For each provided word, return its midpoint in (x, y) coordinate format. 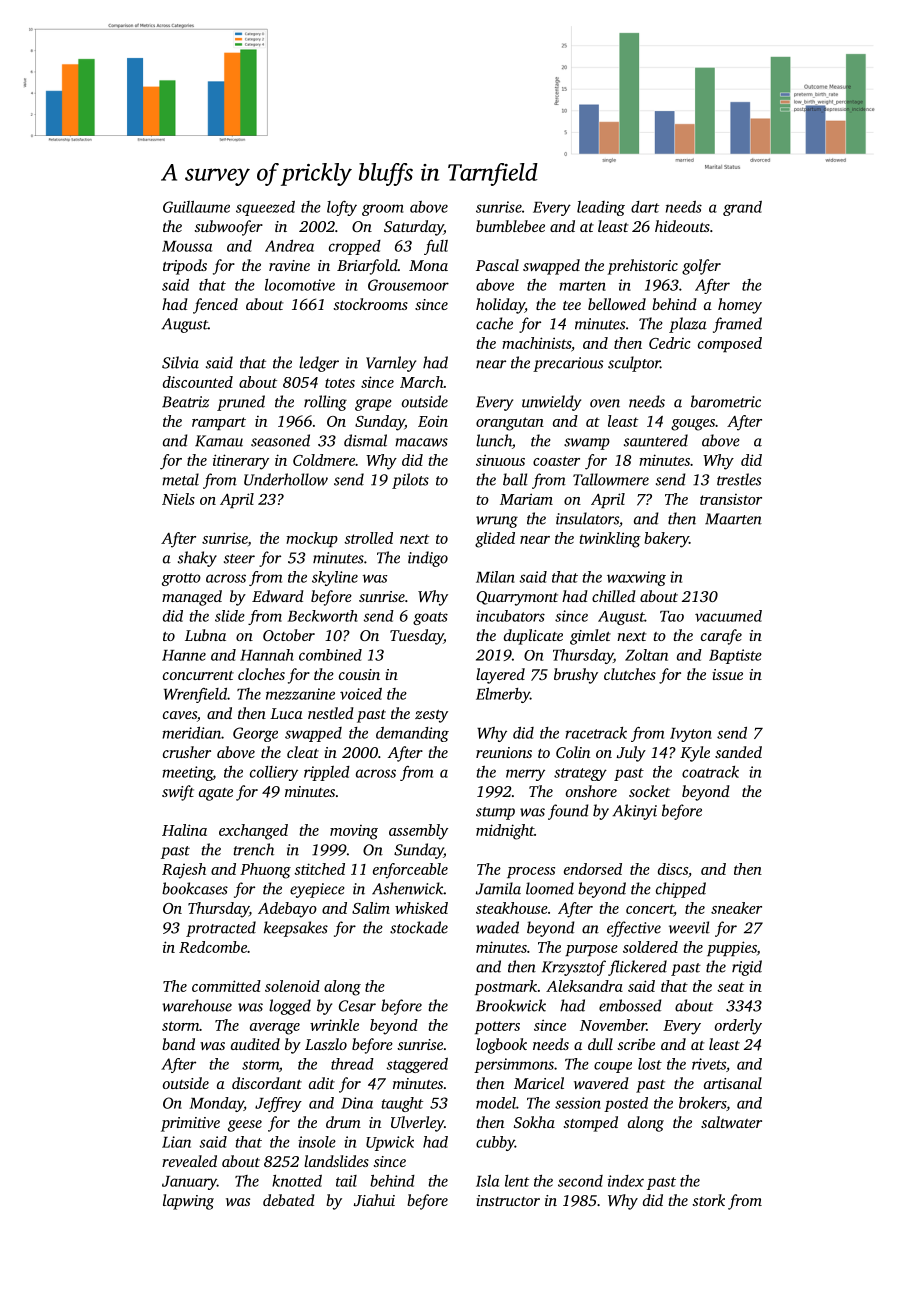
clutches (630, 674)
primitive (190, 1124)
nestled (331, 713)
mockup (312, 539)
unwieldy (551, 403)
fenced (215, 306)
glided (495, 540)
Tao (672, 616)
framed (737, 325)
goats (430, 618)
